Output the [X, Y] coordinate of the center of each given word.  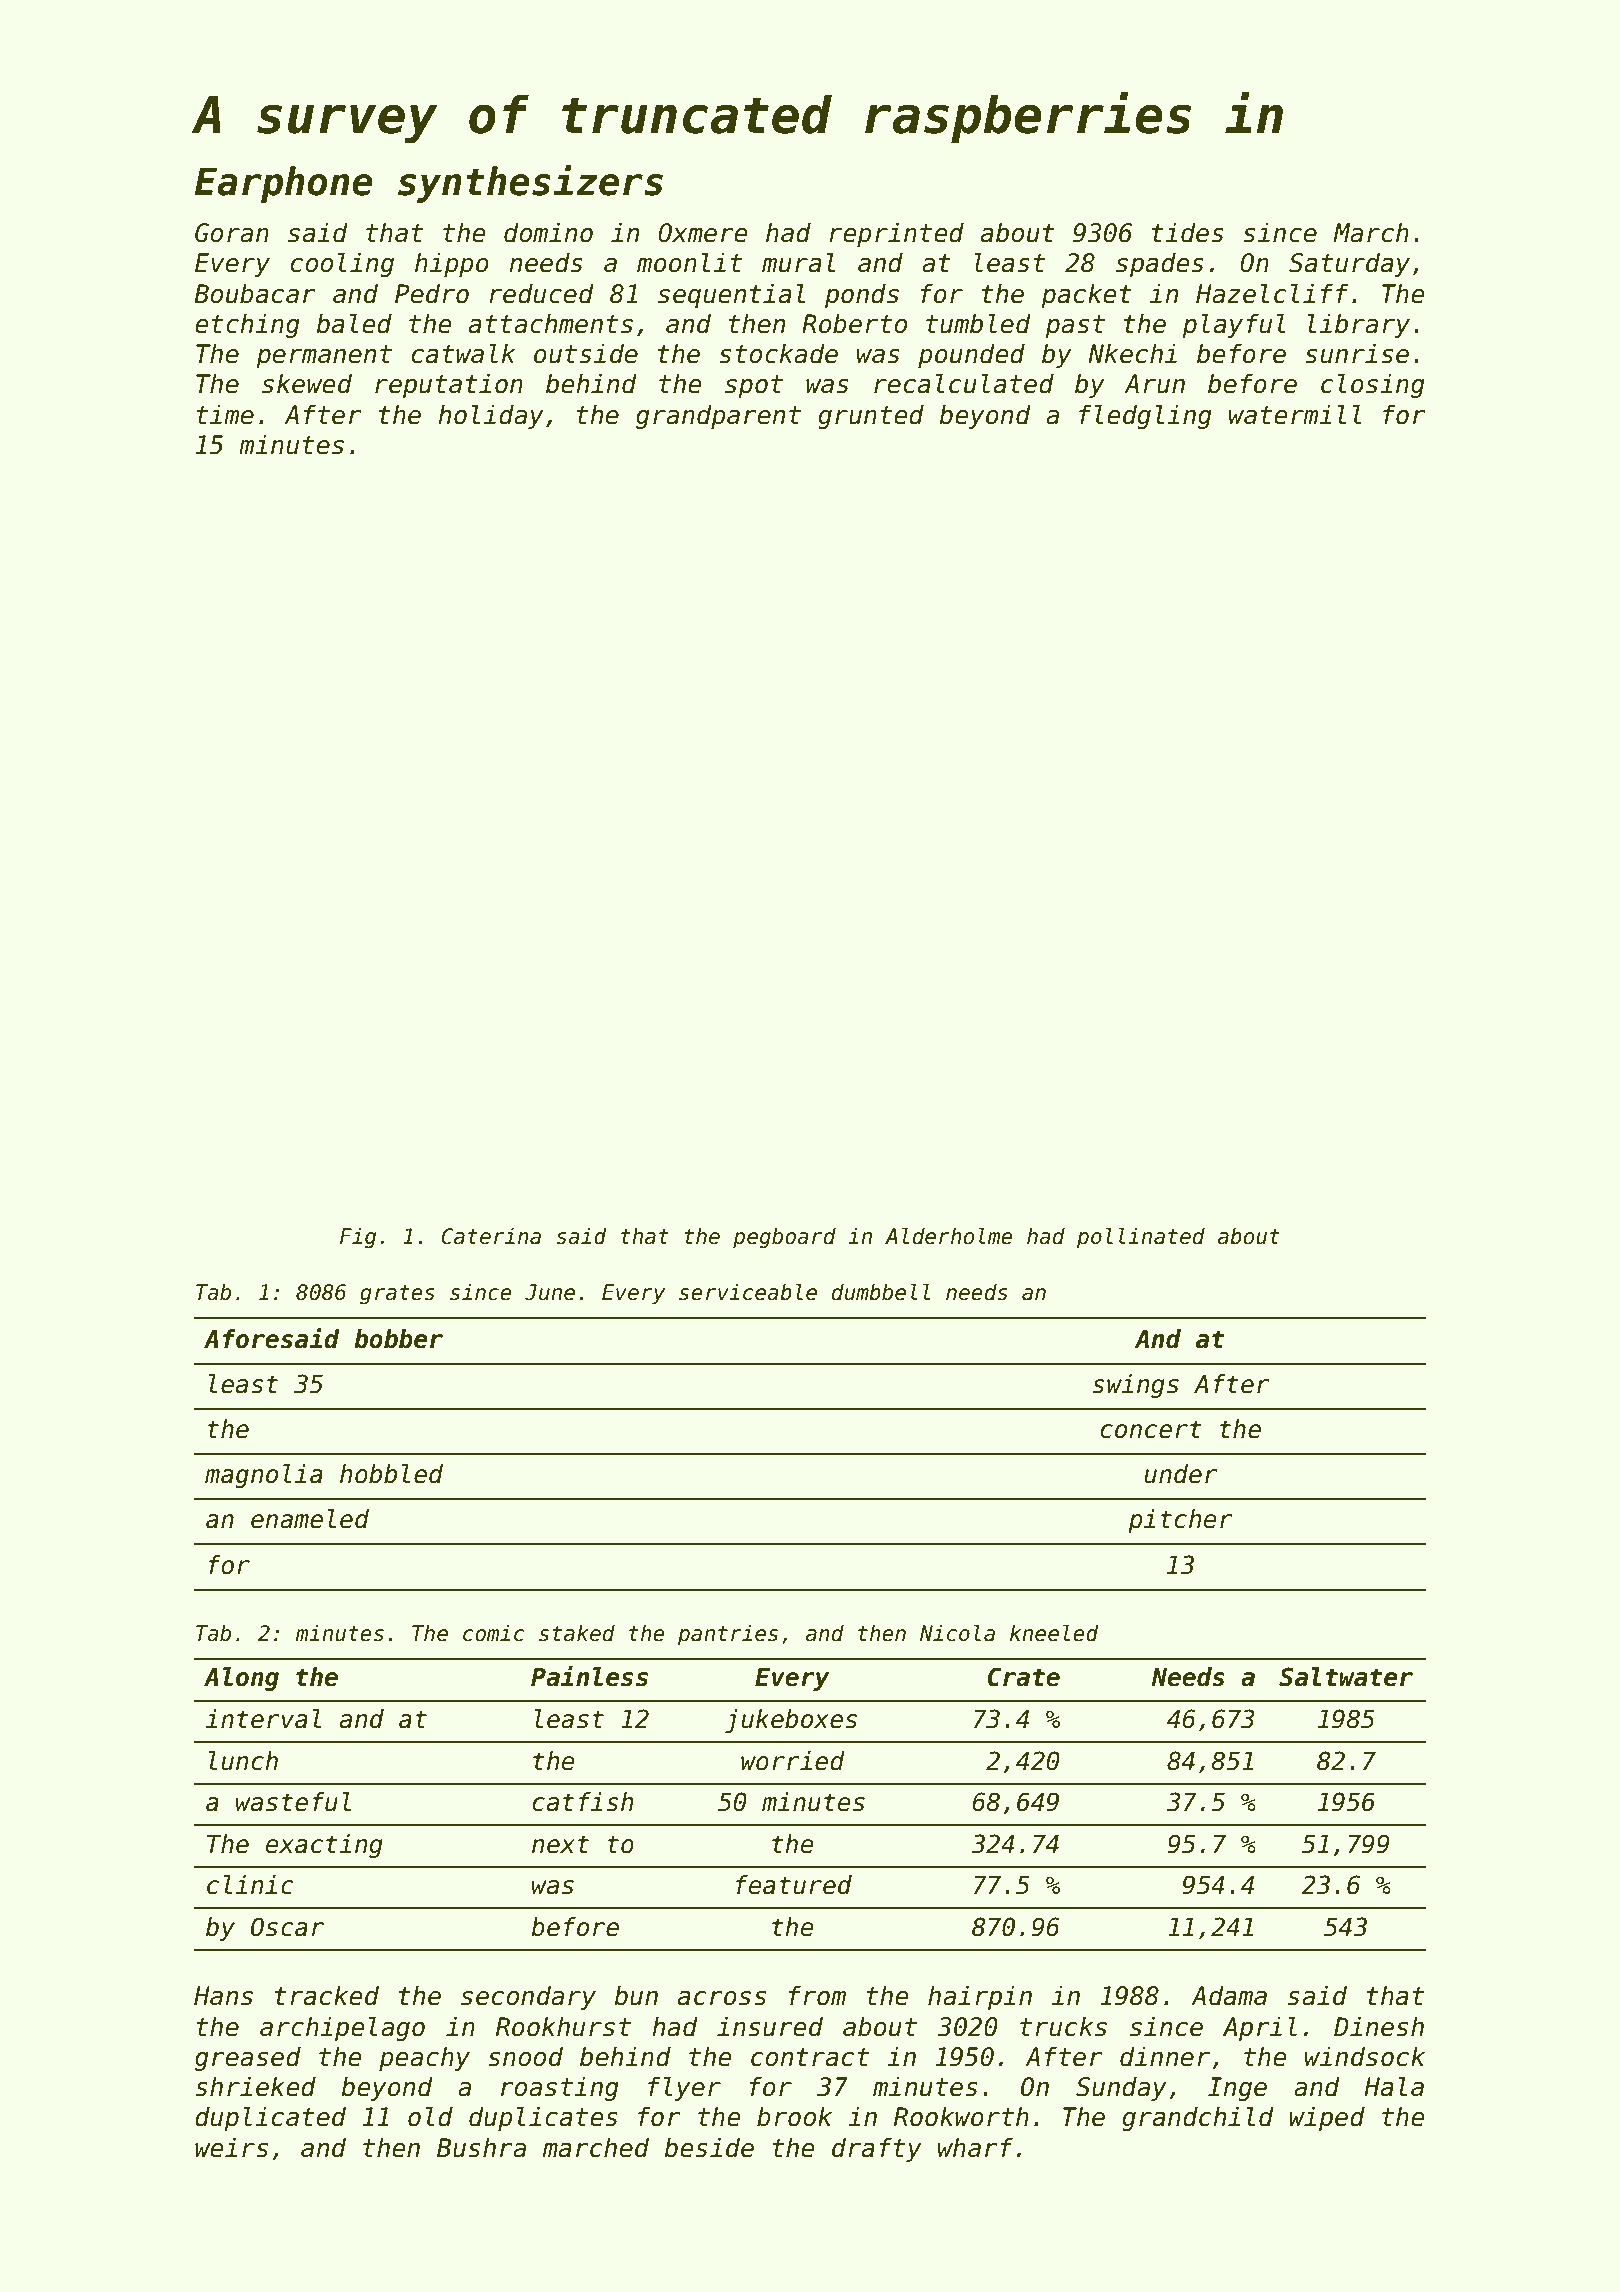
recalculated [964, 383]
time [225, 414]
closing [1373, 385]
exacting [324, 1846]
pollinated [1141, 1238]
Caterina [491, 1236]
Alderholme [949, 1236]
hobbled [391, 1474]
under [1181, 1474]
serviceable [748, 1292]
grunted [871, 416]
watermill [1295, 414]
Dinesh [1379, 2026]
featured [794, 1885]
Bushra [481, 2147]
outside [586, 353]
